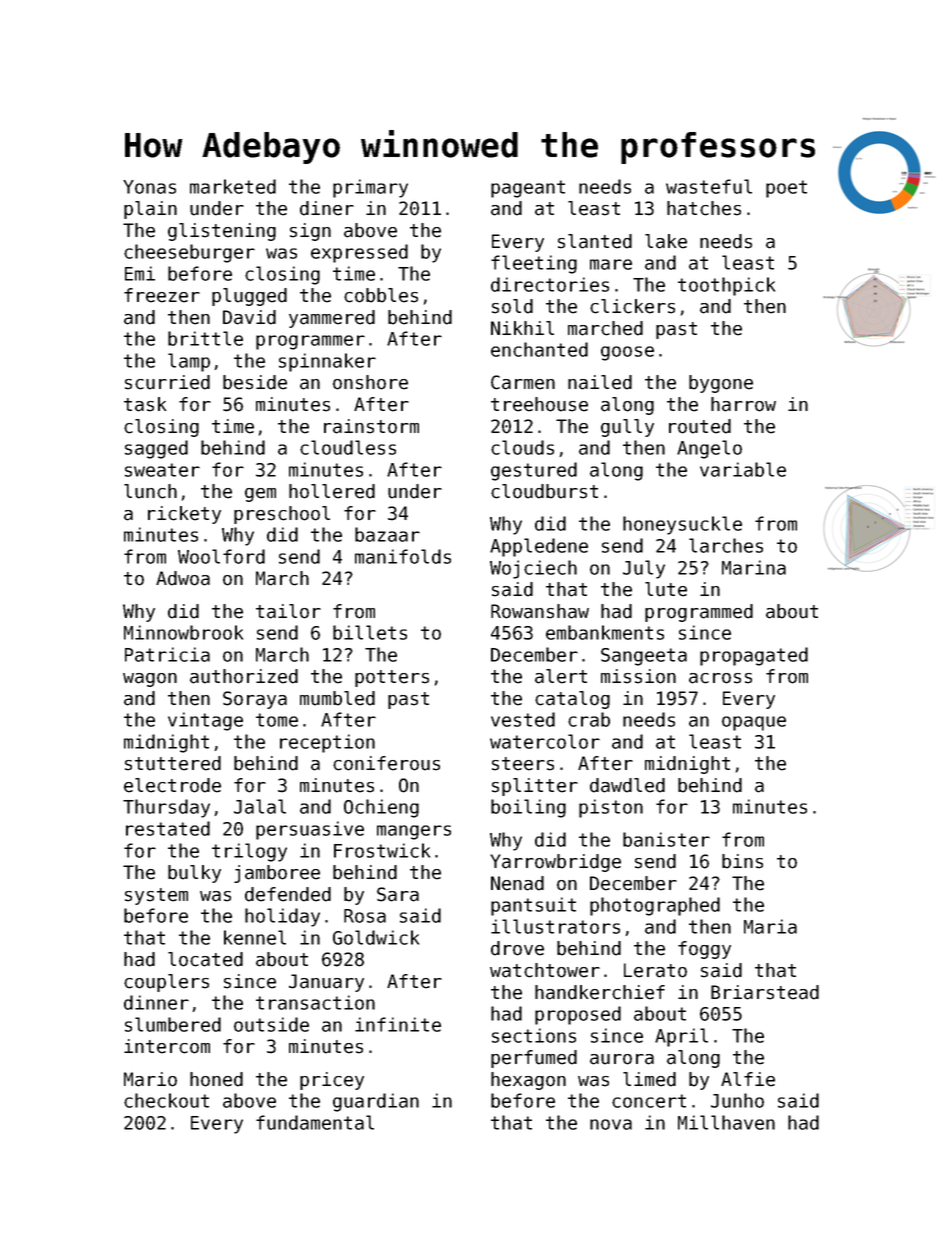  I want to click on bins, so click(742, 861).
